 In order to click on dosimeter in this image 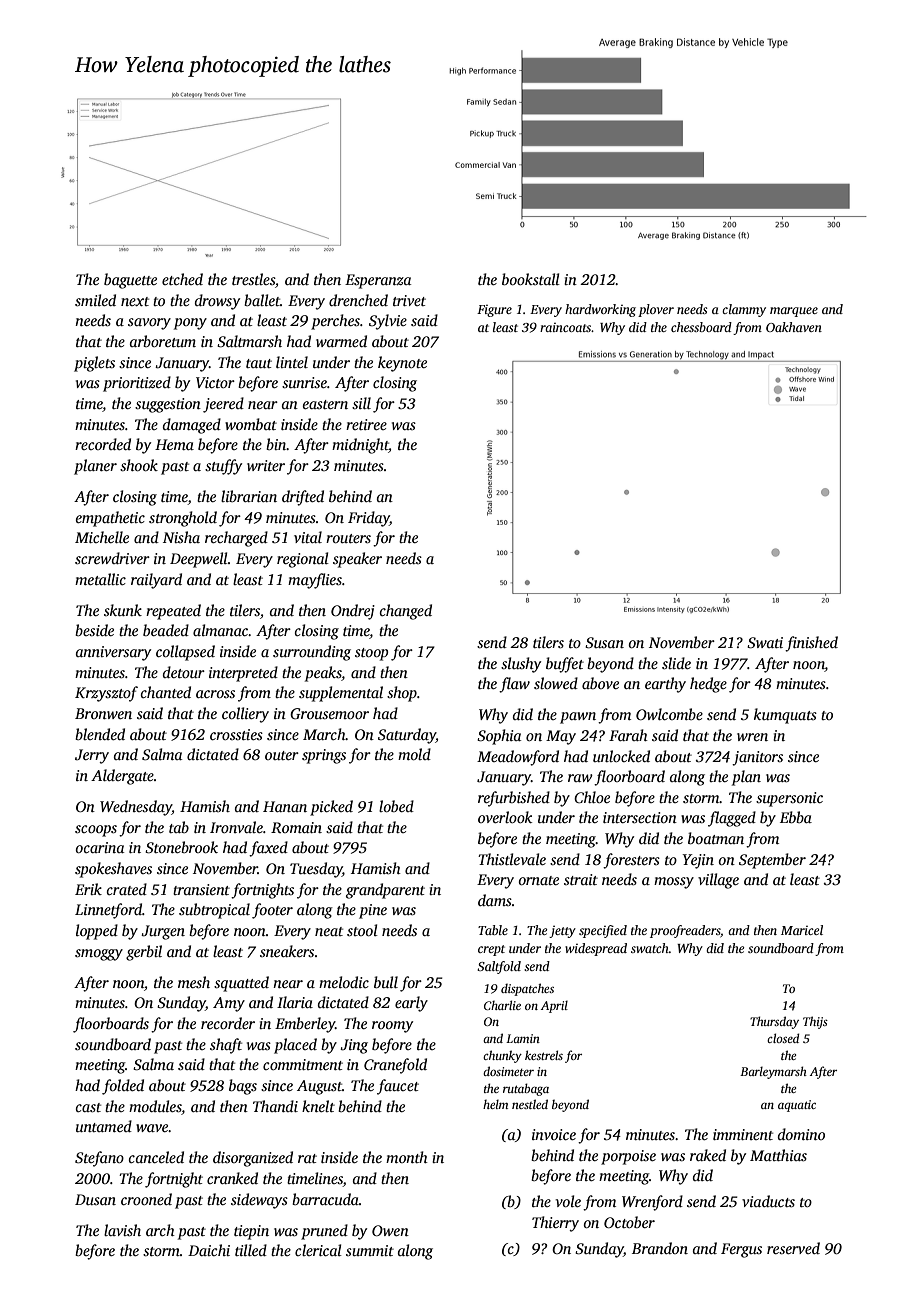, I will do `click(508, 1071)`.
